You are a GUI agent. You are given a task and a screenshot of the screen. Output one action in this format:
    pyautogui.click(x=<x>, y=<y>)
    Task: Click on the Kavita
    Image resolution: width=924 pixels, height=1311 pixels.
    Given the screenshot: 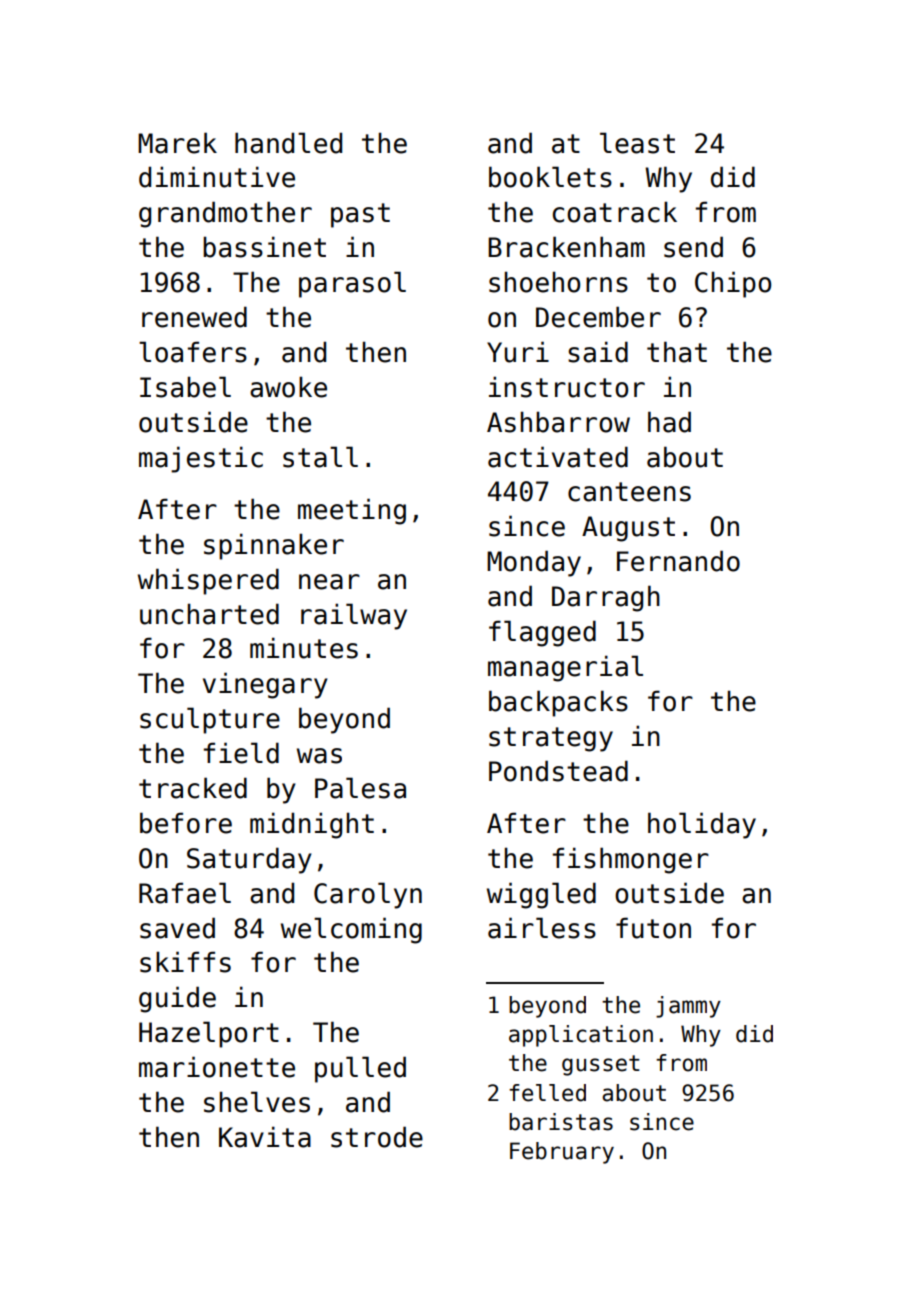 What is the action you would take?
    pyautogui.click(x=265, y=1137)
